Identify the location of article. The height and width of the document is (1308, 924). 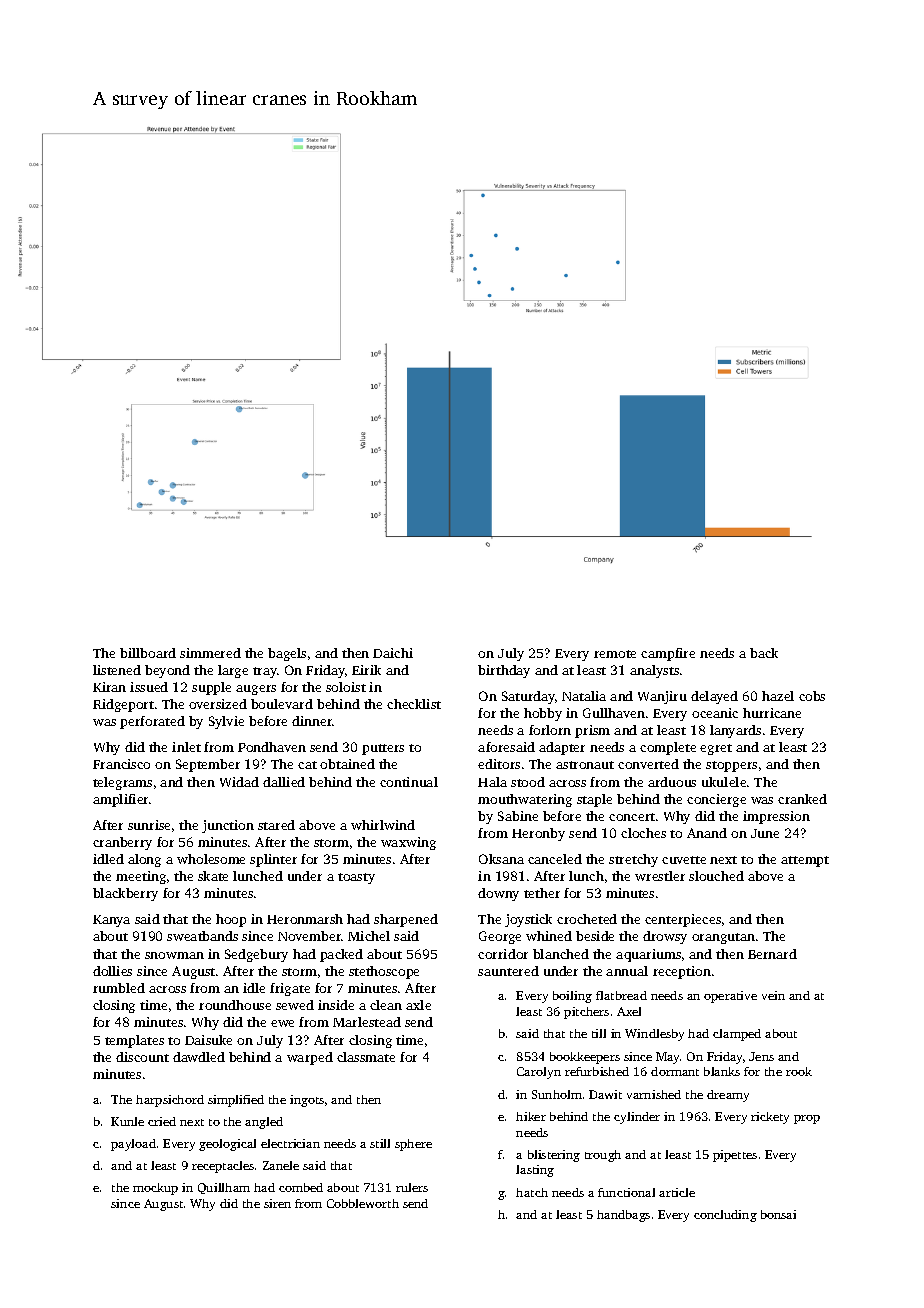
(677, 1192).
